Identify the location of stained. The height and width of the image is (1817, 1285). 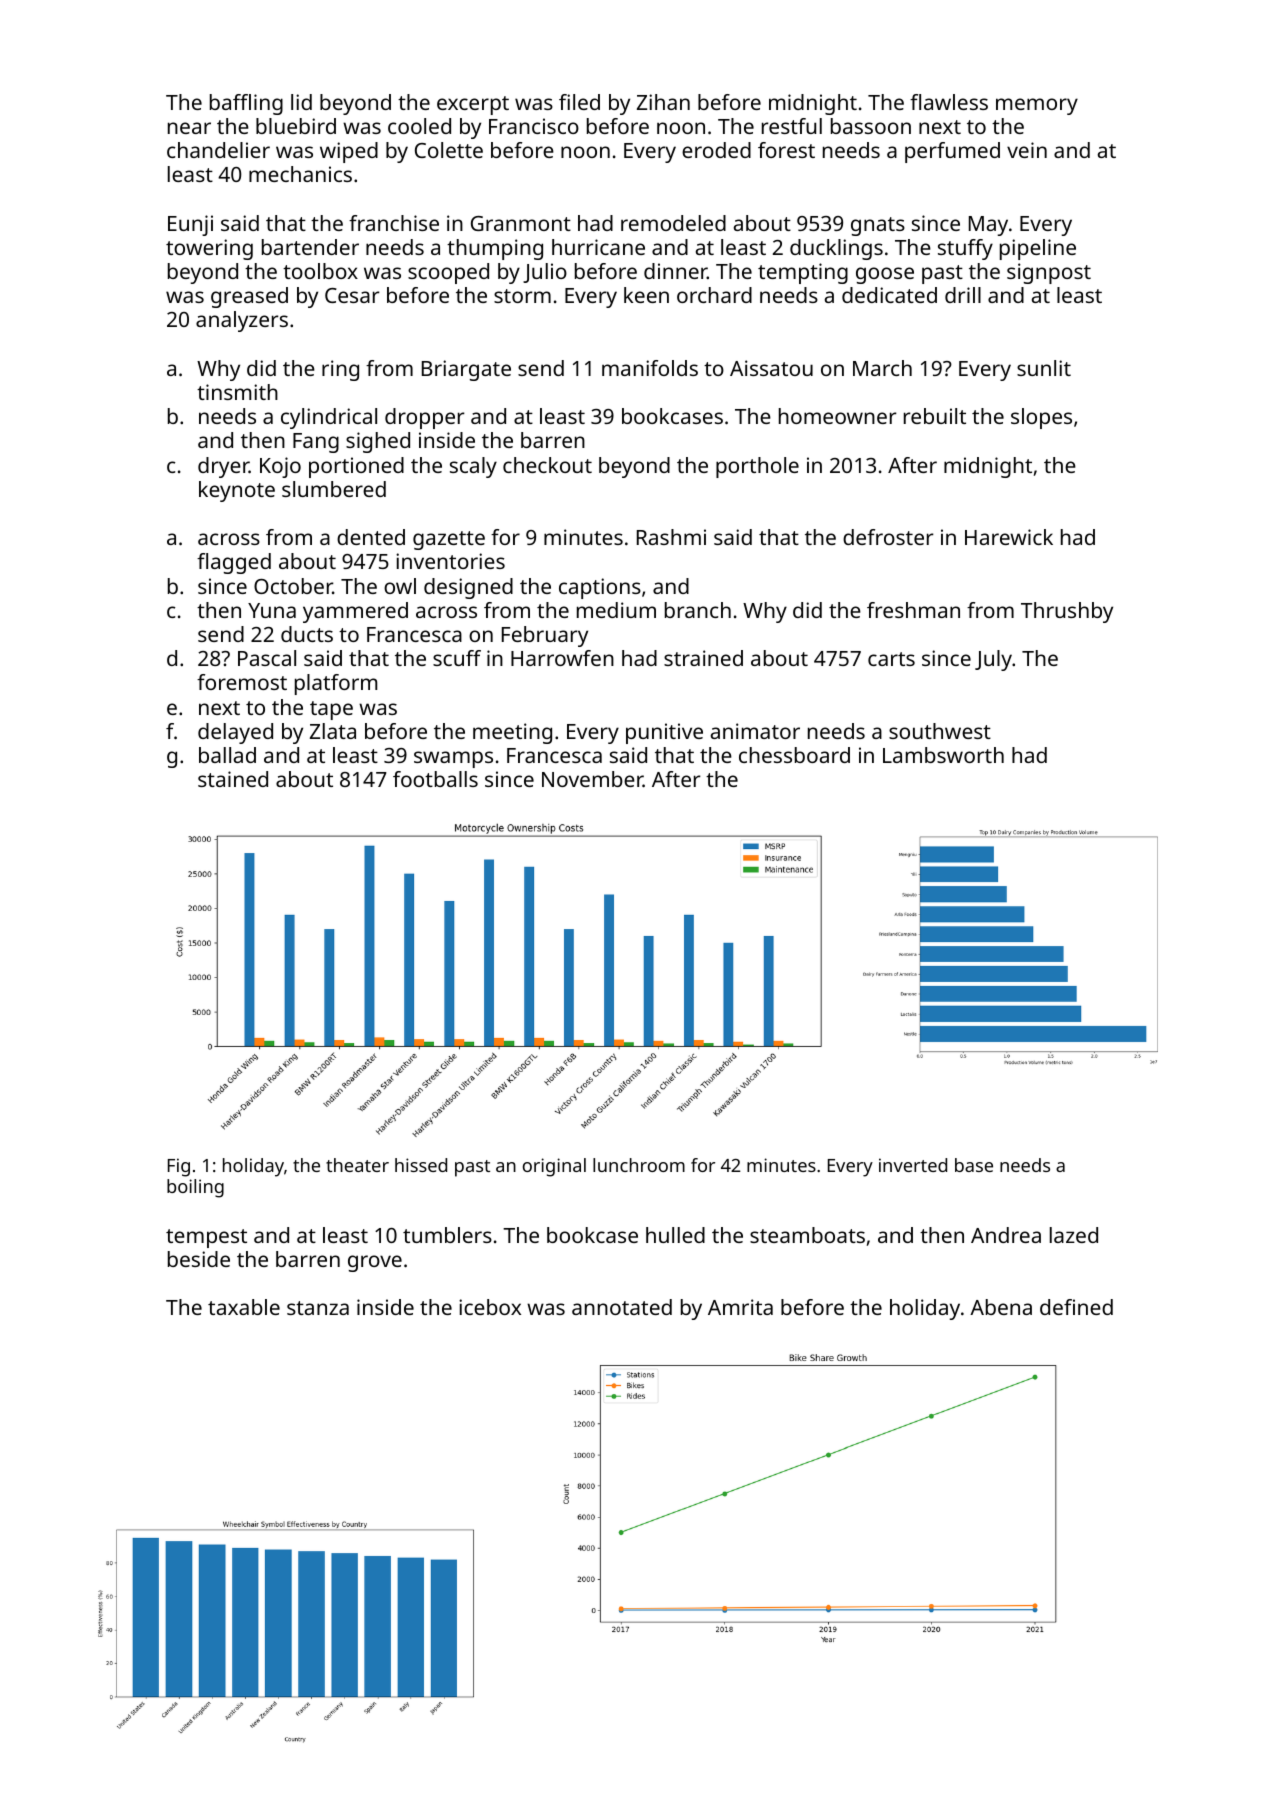
(233, 779).
